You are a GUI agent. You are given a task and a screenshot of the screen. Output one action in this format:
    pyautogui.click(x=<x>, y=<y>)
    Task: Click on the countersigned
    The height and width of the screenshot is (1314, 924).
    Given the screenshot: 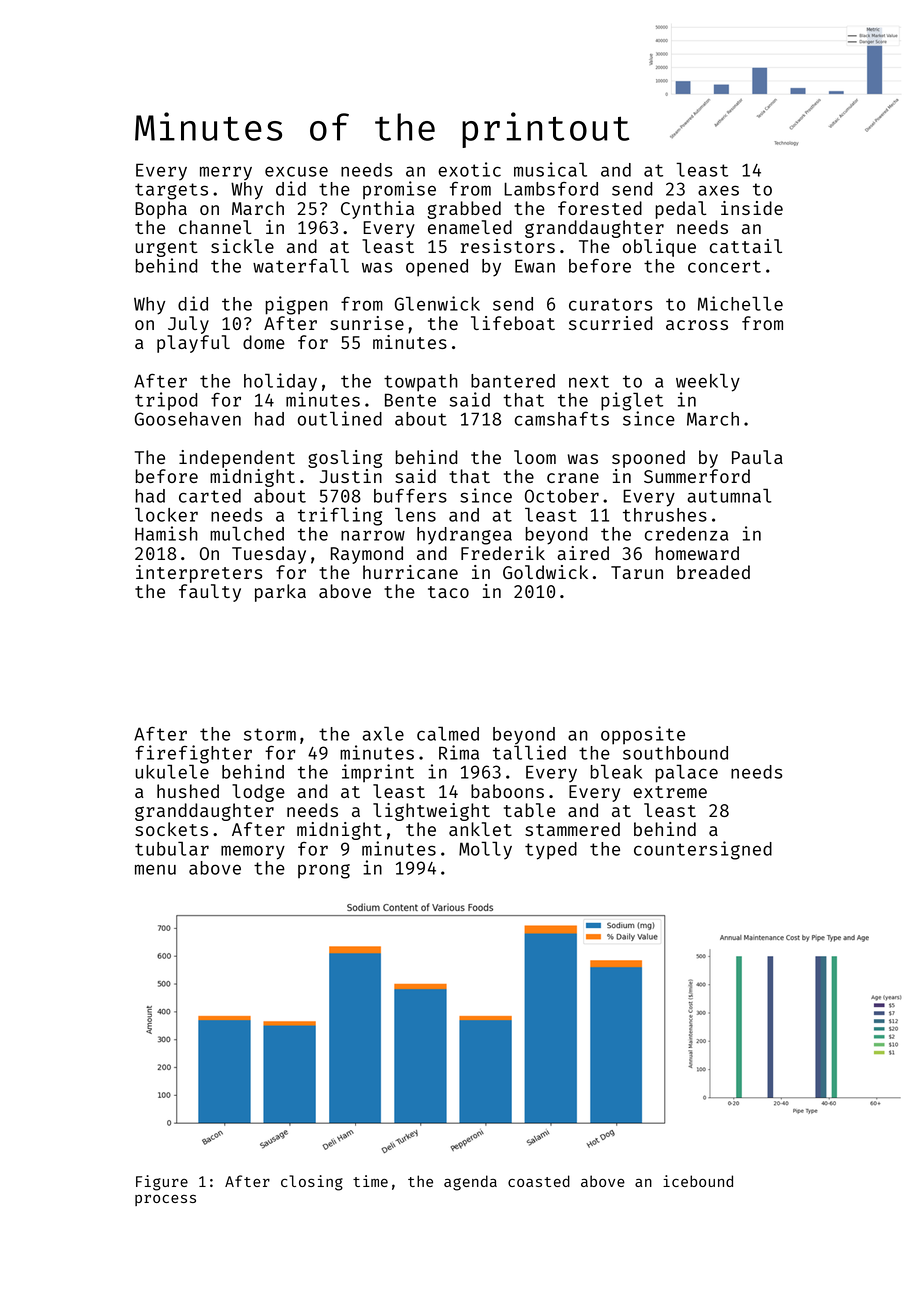 What is the action you would take?
    pyautogui.click(x=703, y=850)
